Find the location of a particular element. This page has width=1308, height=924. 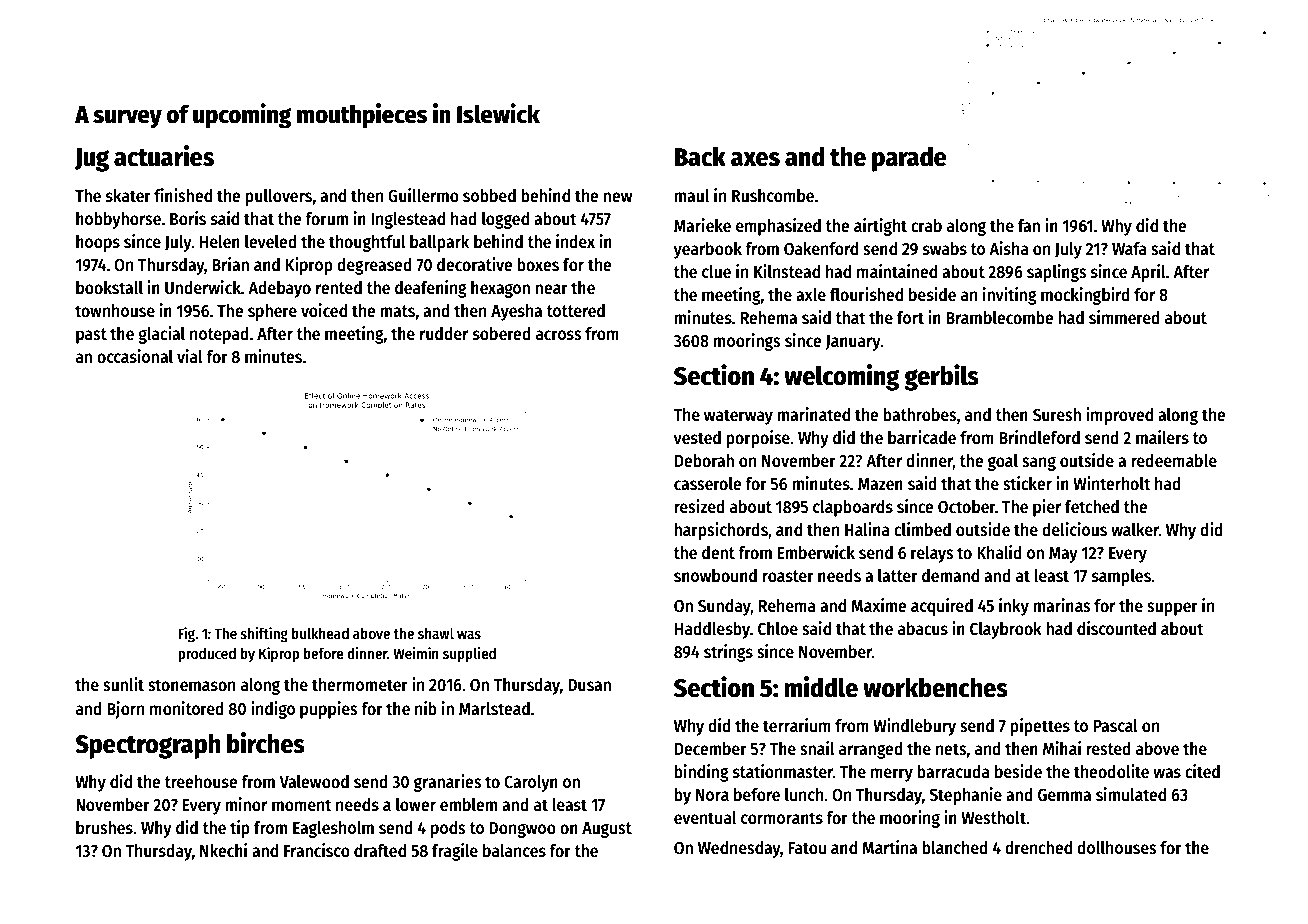

Haddlesby is located at coordinates (712, 630).
